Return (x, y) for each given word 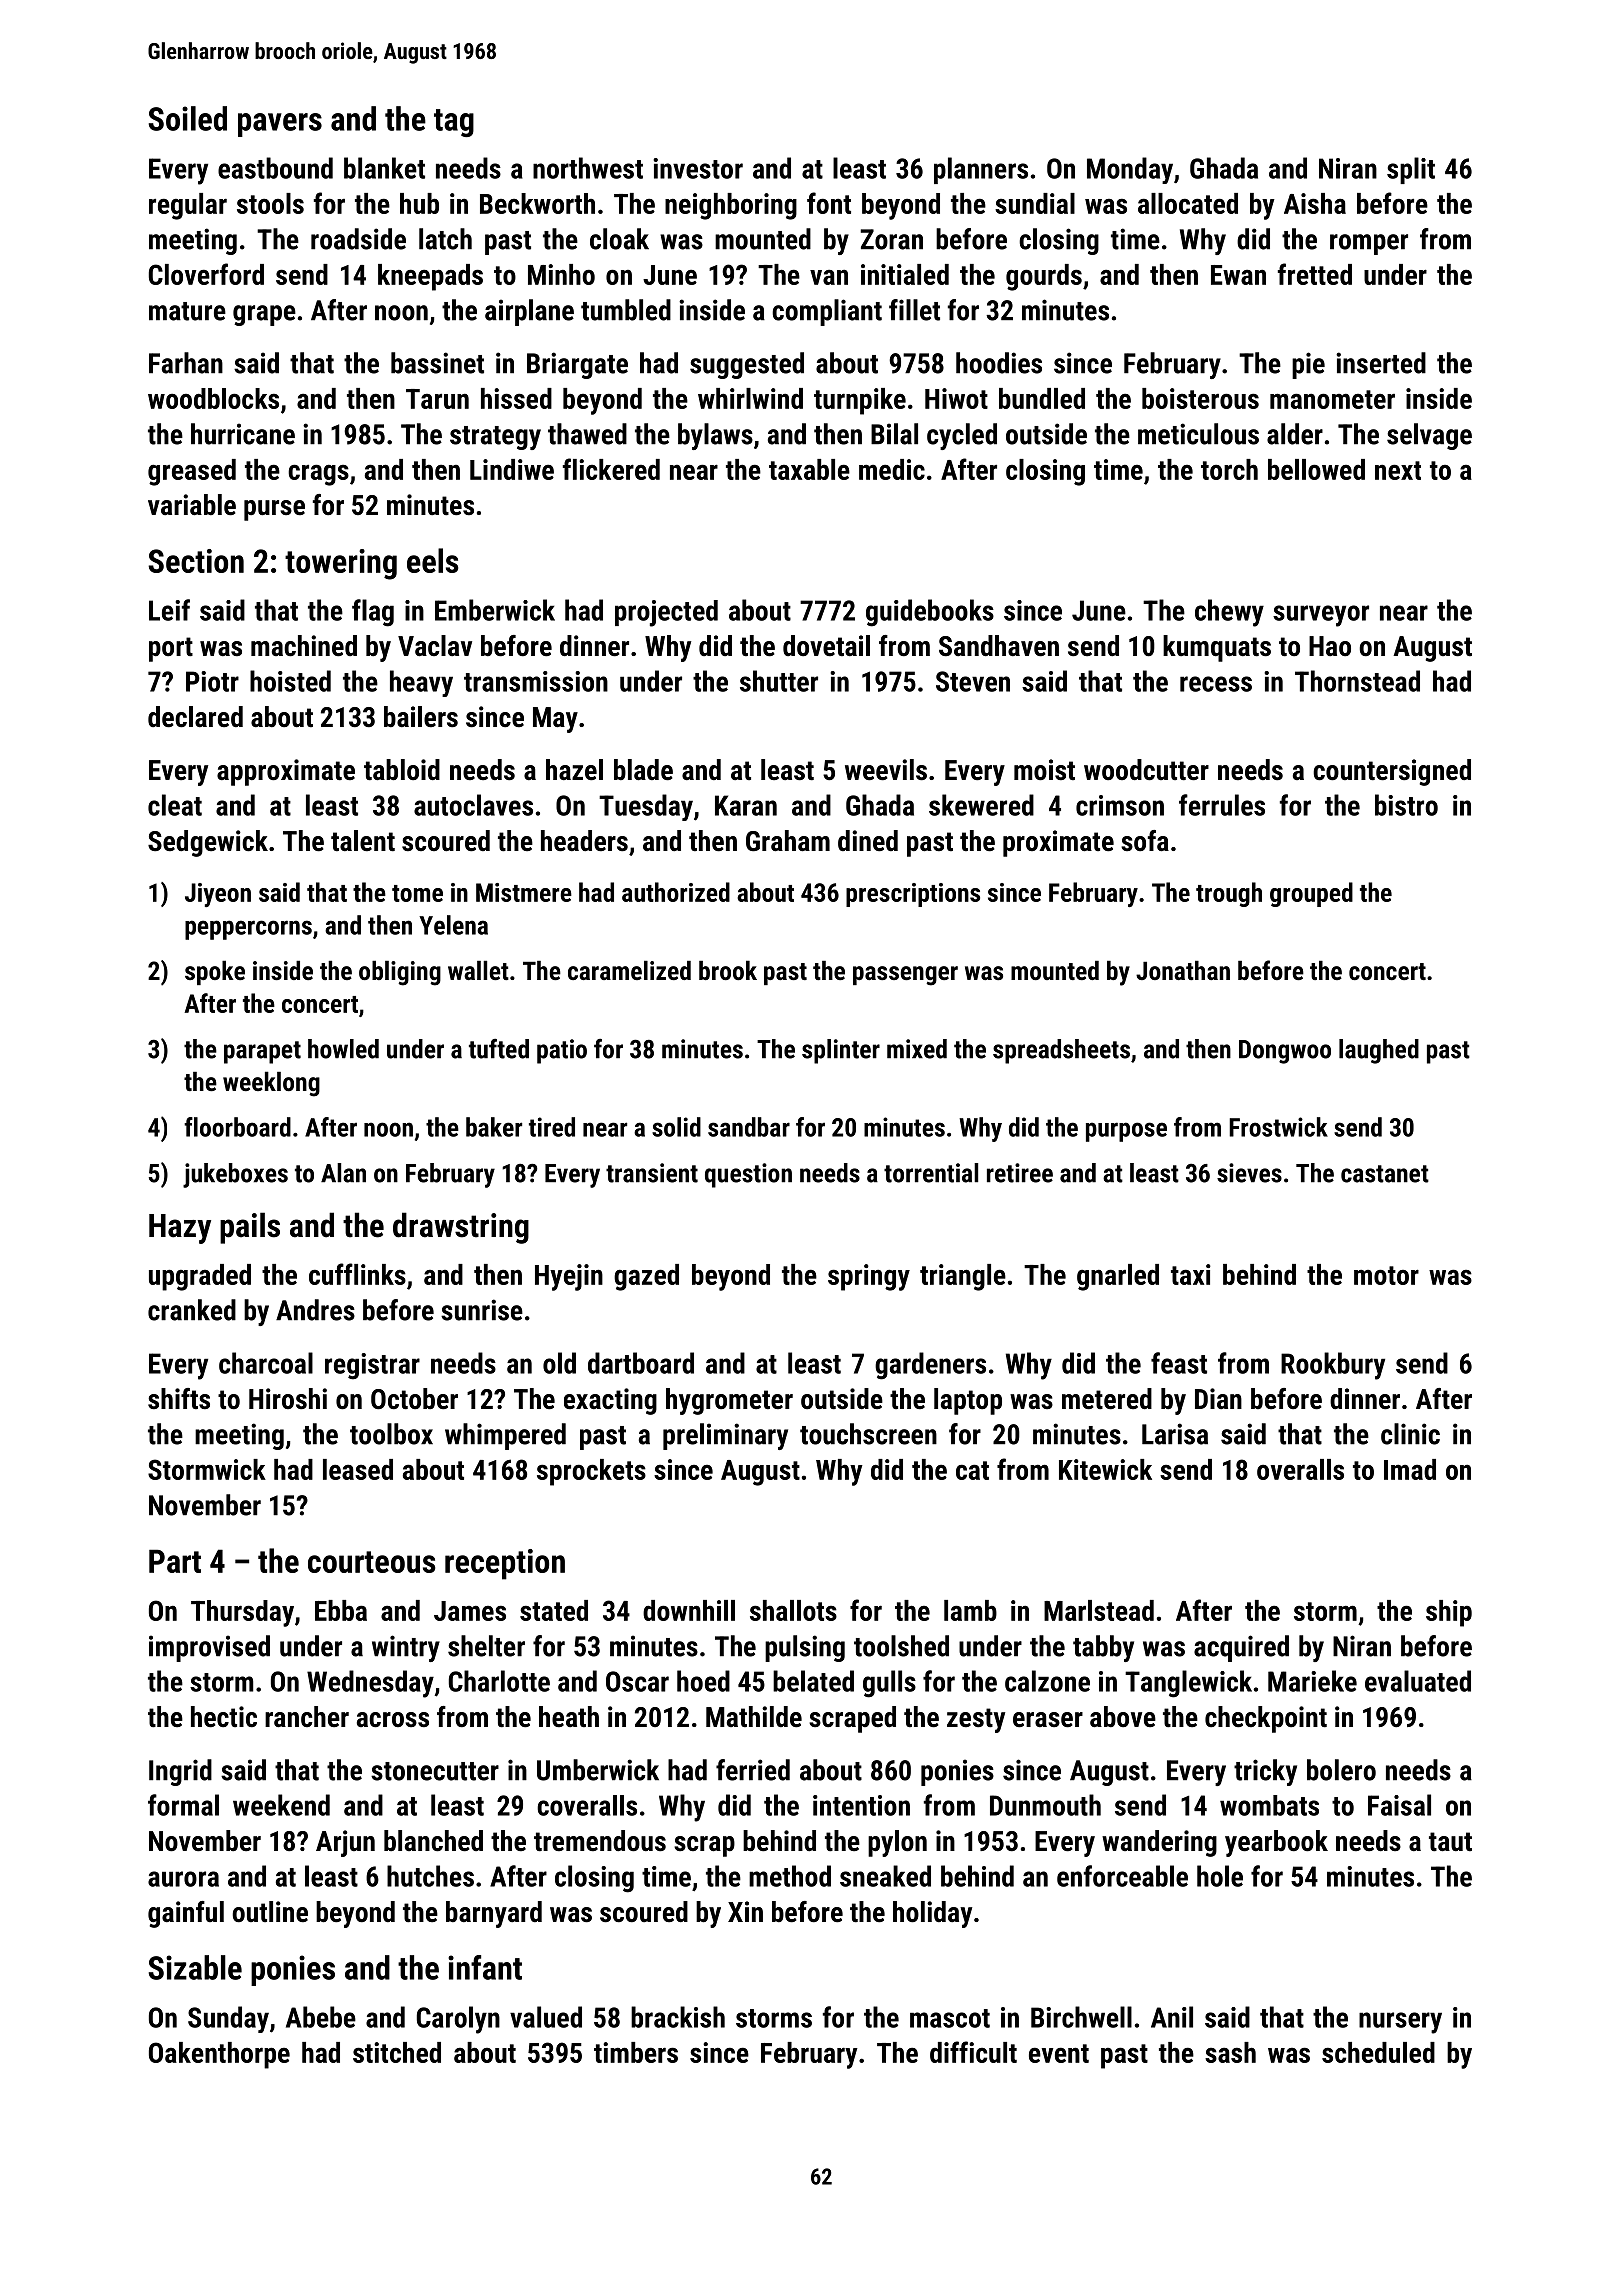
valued (546, 2017)
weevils (886, 770)
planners (981, 170)
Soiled (187, 118)
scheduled (1378, 2052)
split (1411, 170)
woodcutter (1146, 770)
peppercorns (248, 930)
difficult (973, 2052)
